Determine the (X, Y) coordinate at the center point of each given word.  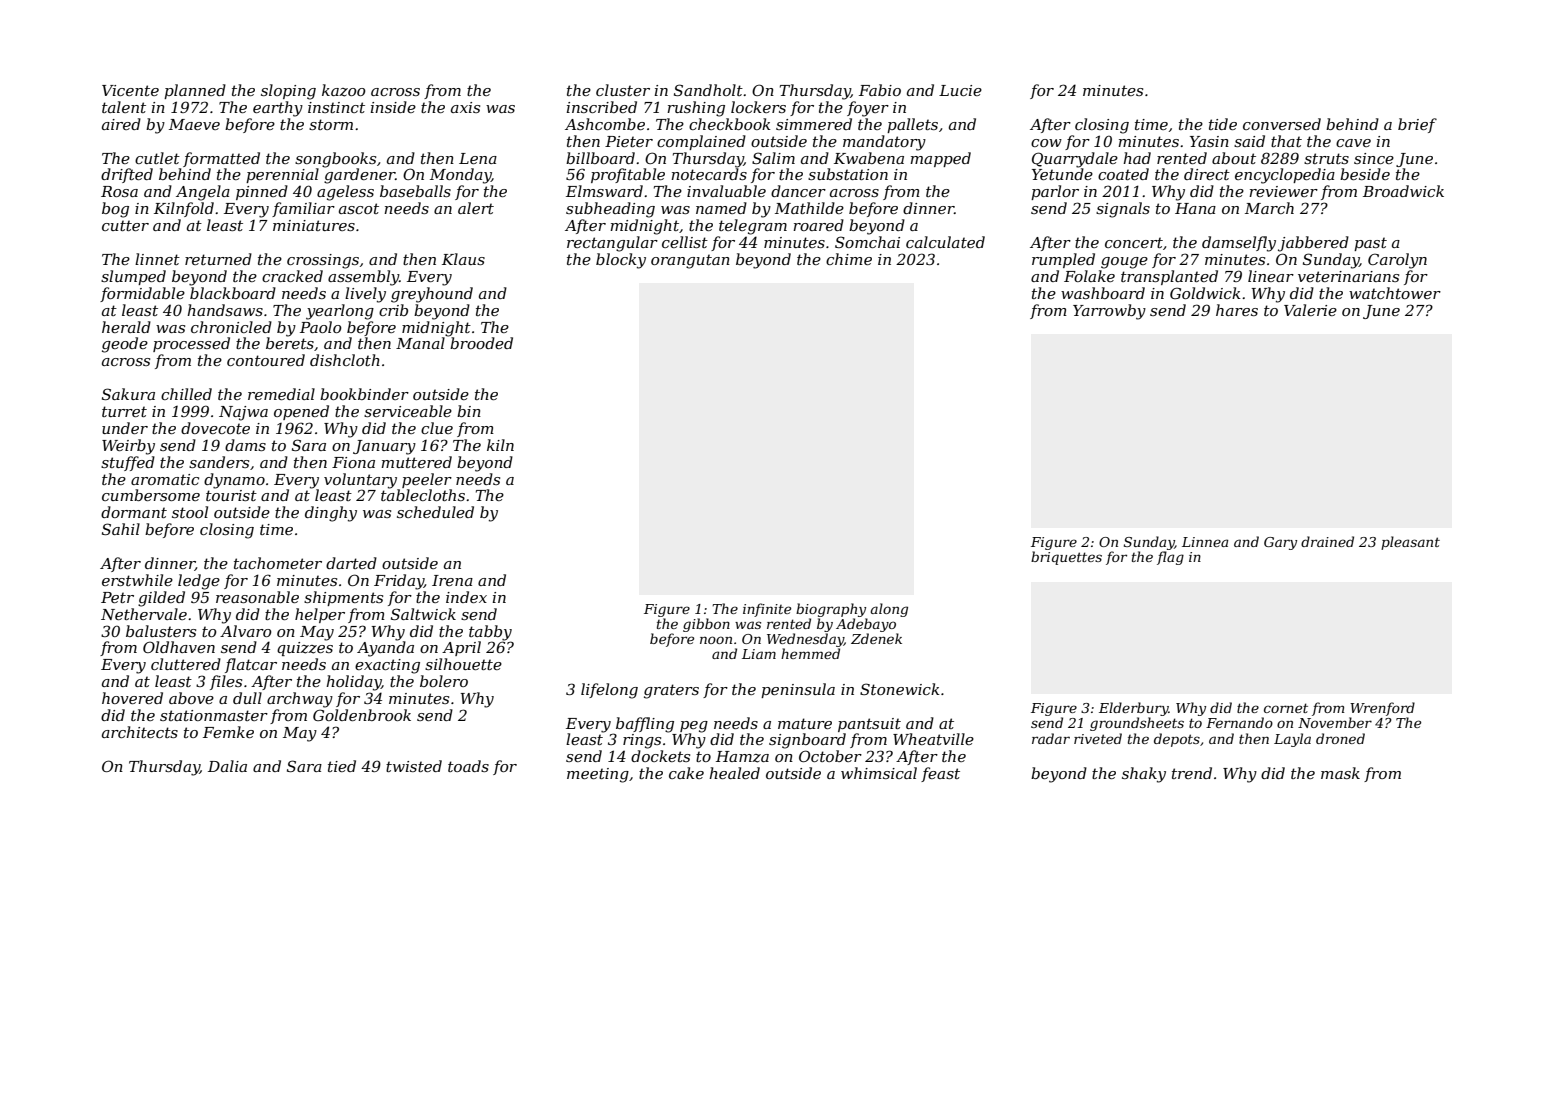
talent (124, 107)
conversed (1282, 124)
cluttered (186, 664)
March (1269, 208)
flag (1170, 558)
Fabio (880, 90)
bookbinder (364, 394)
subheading (610, 210)
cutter (125, 225)
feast (940, 774)
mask (1340, 773)
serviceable (408, 411)
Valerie (1310, 310)
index (466, 597)
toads (468, 766)
